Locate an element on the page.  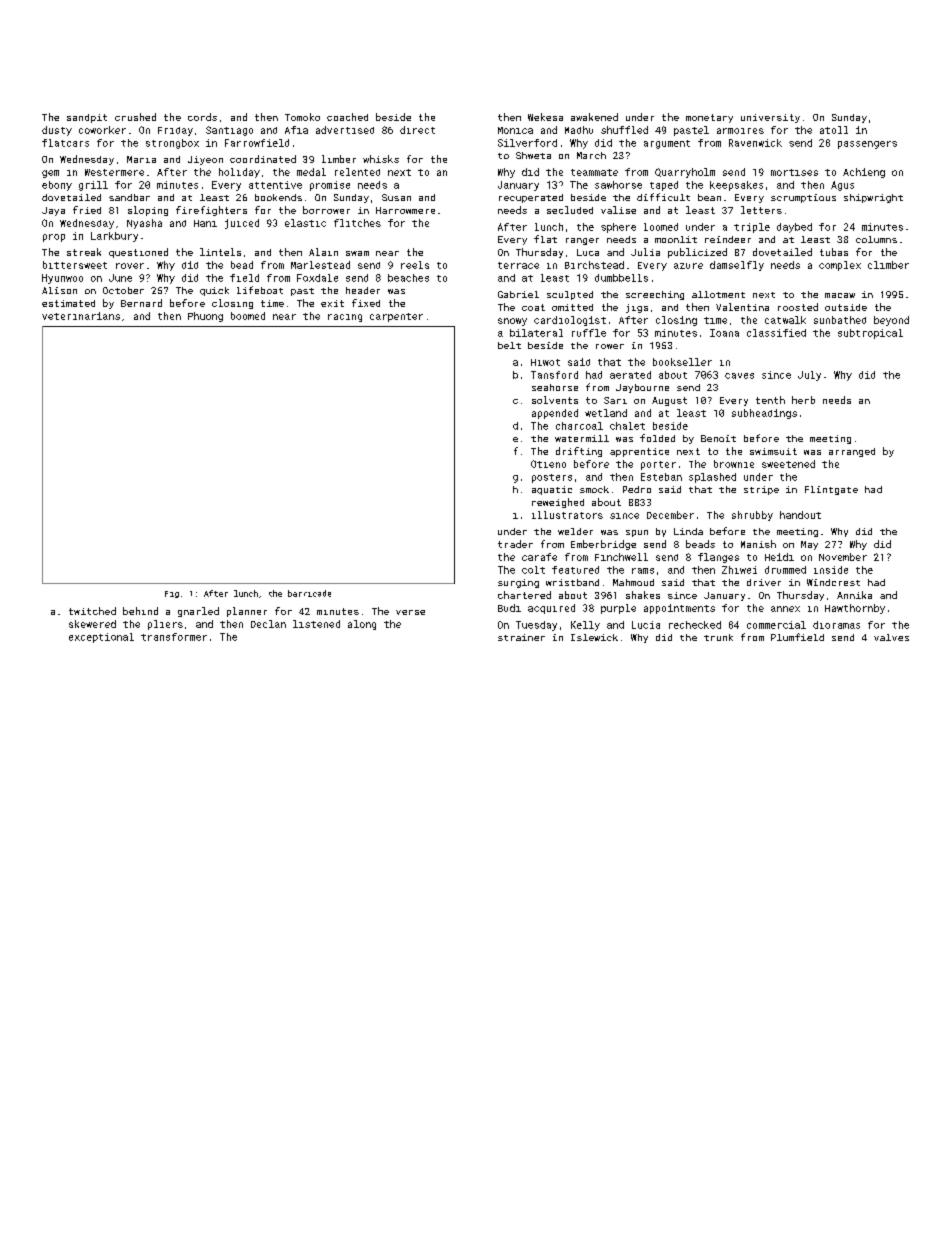
gnarled is located at coordinates (198, 612).
